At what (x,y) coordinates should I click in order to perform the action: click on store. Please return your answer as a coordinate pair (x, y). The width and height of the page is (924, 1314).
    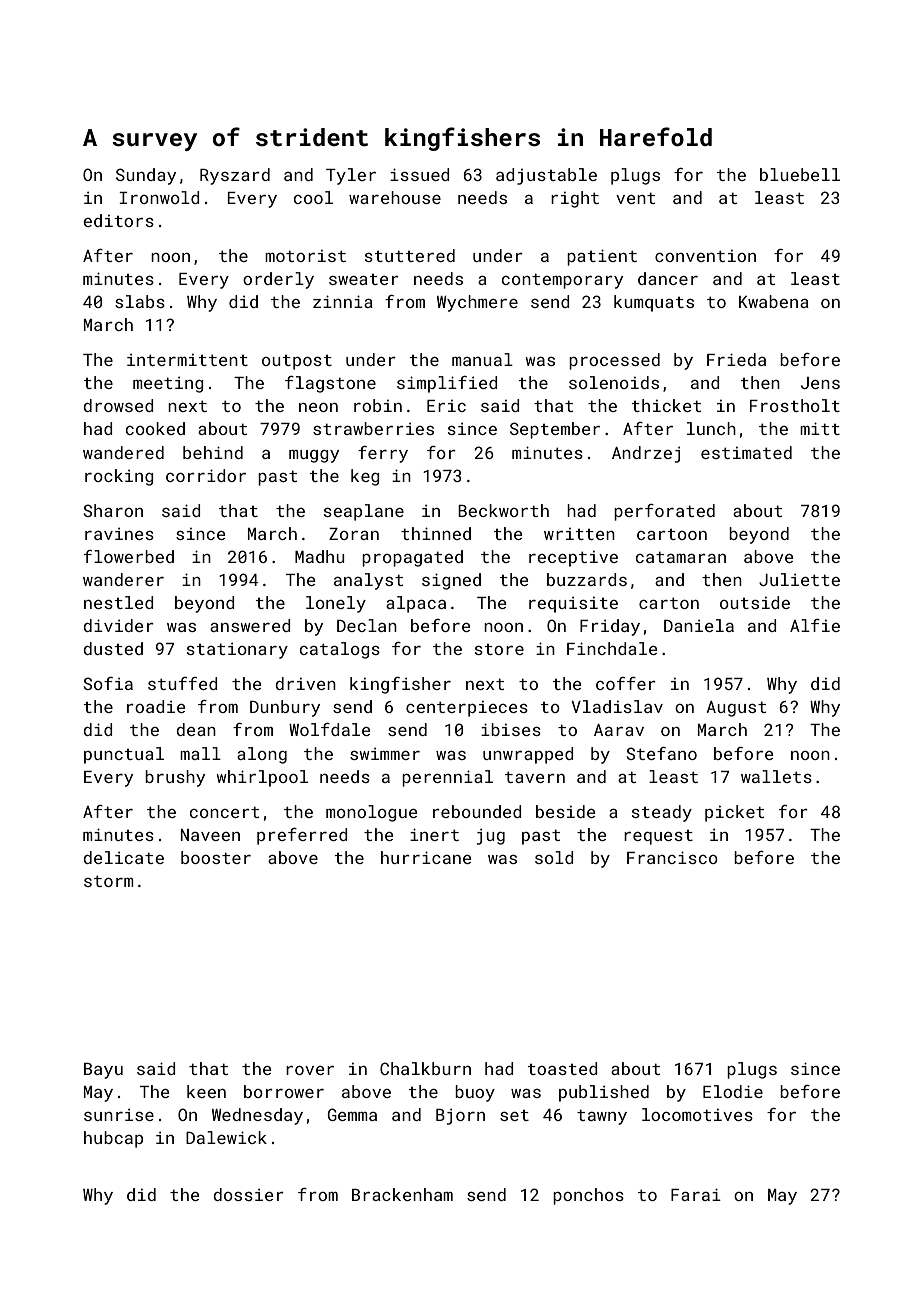
    Looking at the image, I should click on (499, 649).
